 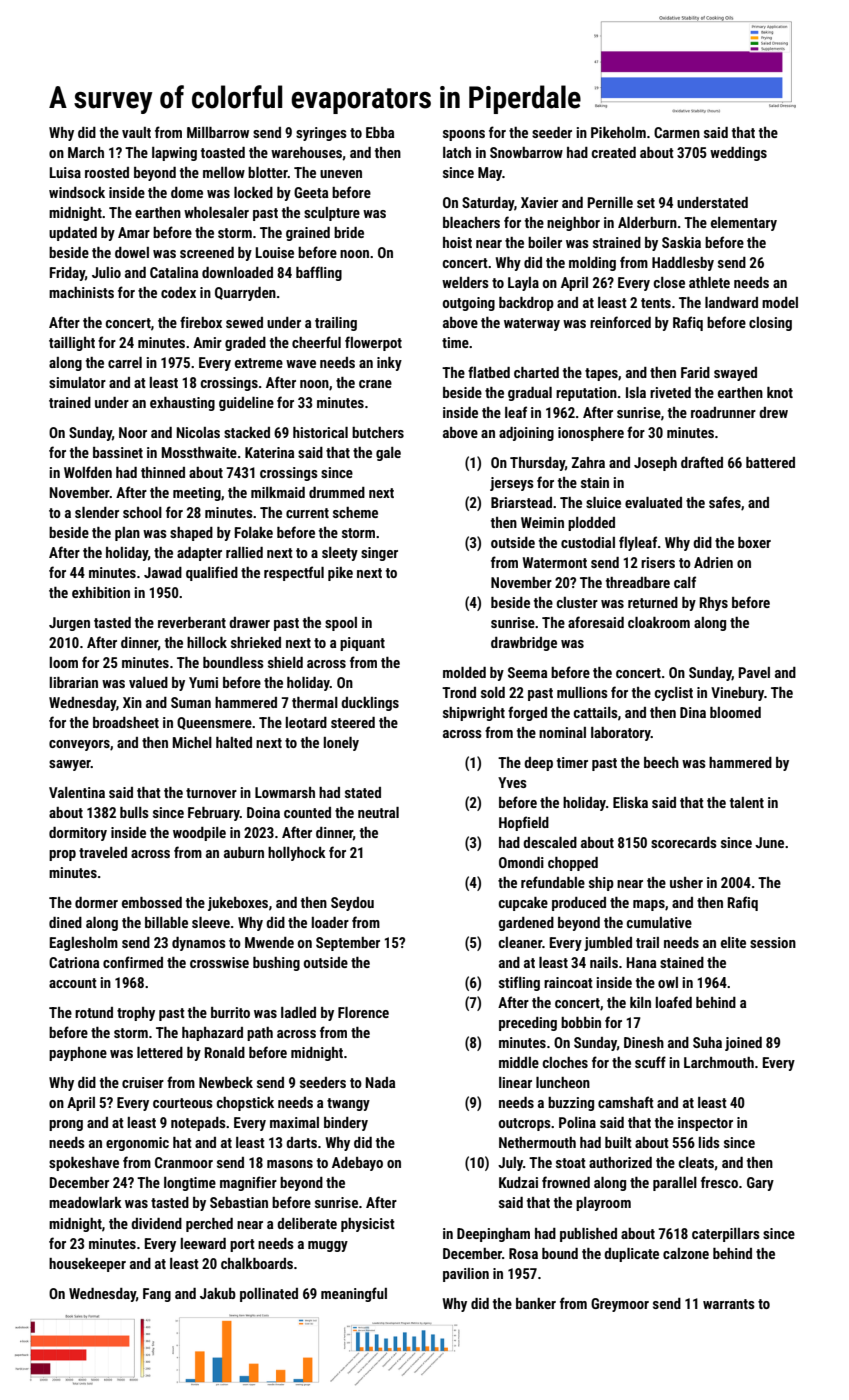 What do you see at coordinates (603, 502) in the document?
I see `sluice` at bounding box center [603, 502].
